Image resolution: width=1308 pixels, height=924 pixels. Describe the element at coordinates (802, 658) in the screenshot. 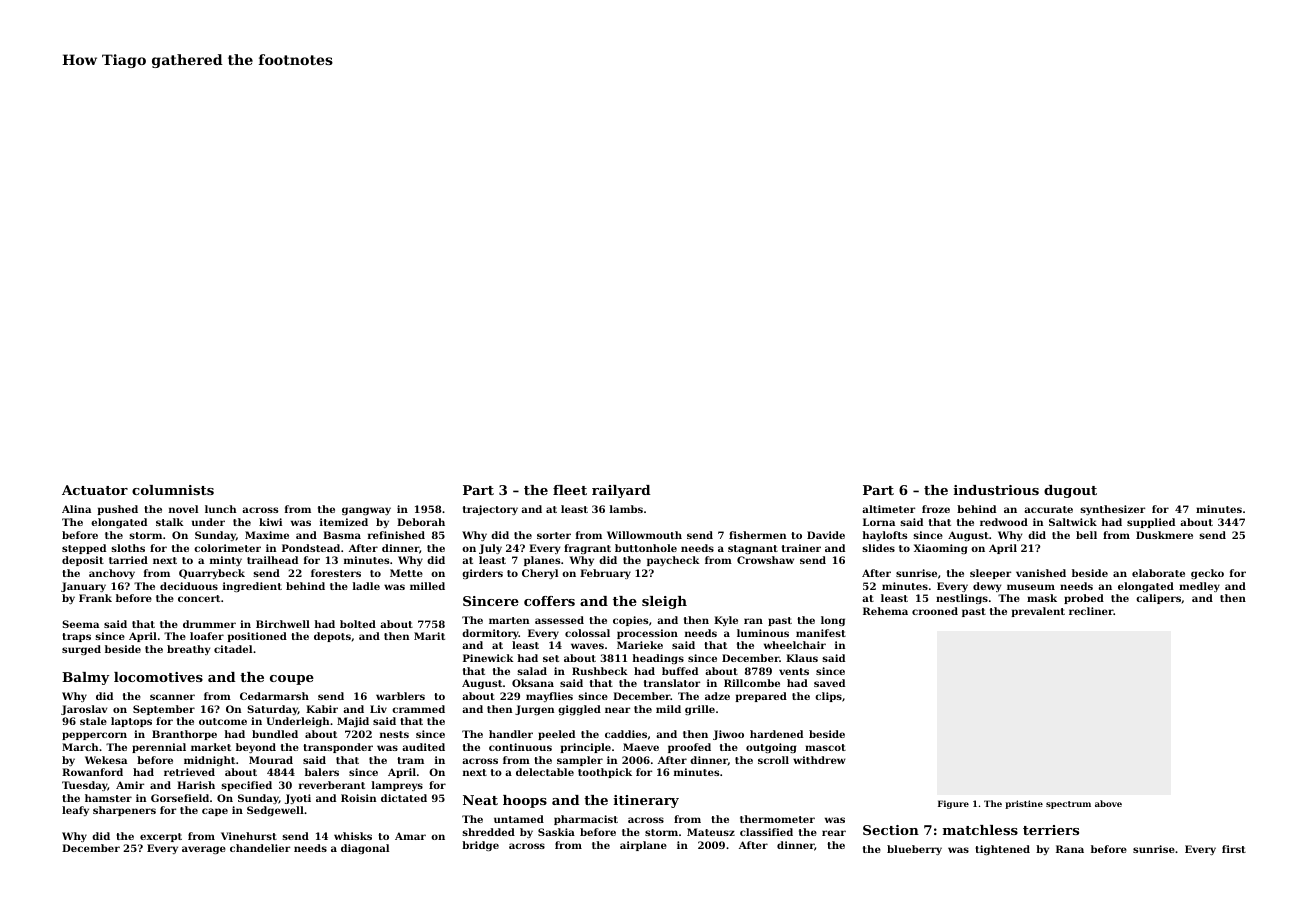

I see `Klaus` at that location.
